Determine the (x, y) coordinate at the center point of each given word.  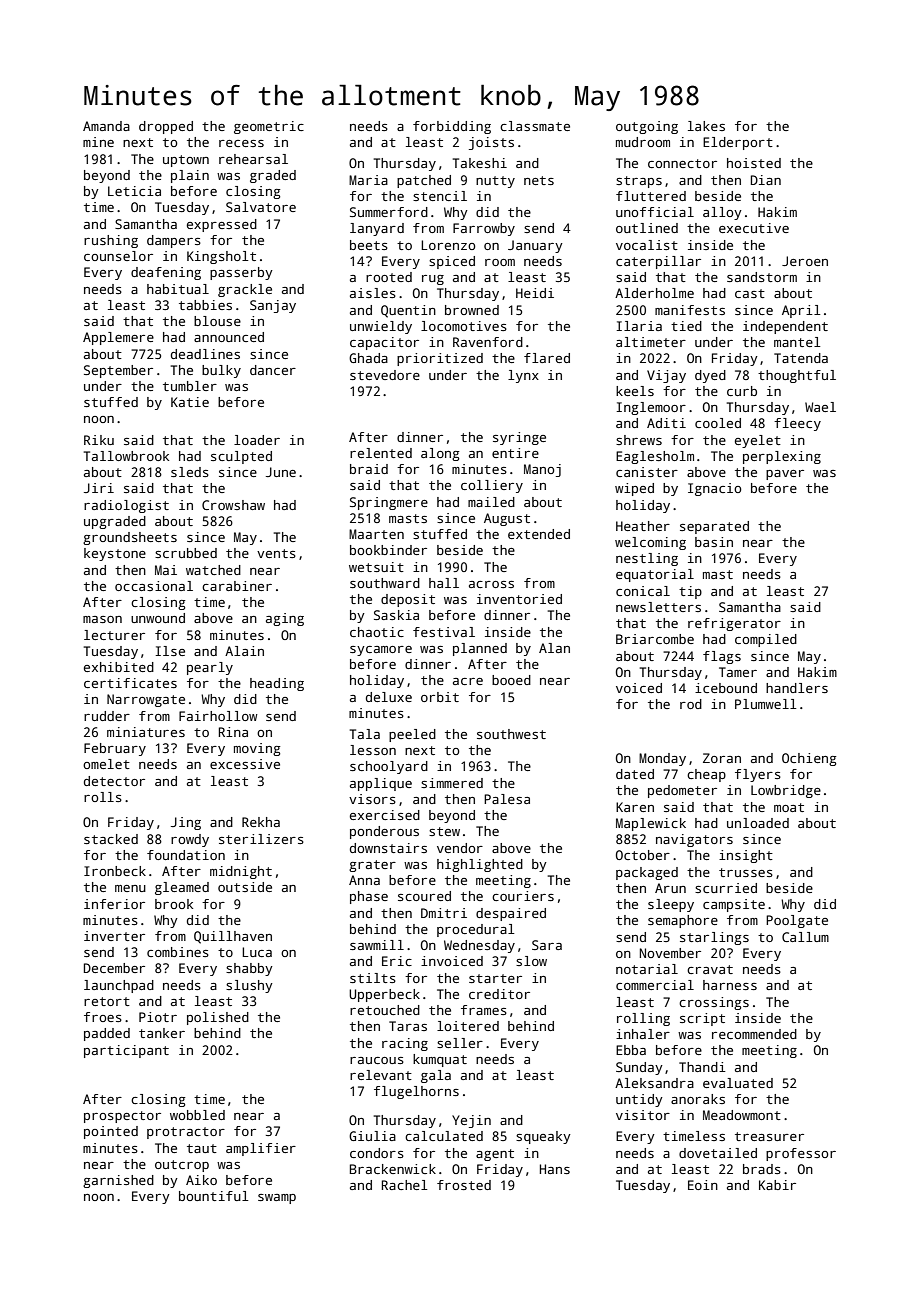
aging (285, 619)
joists (491, 143)
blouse (217, 321)
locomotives (464, 326)
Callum (805, 937)
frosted (464, 1185)
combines (178, 952)
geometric (269, 127)
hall (444, 583)
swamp (277, 1199)
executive (754, 228)
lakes (706, 126)
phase (369, 897)
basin (714, 542)
